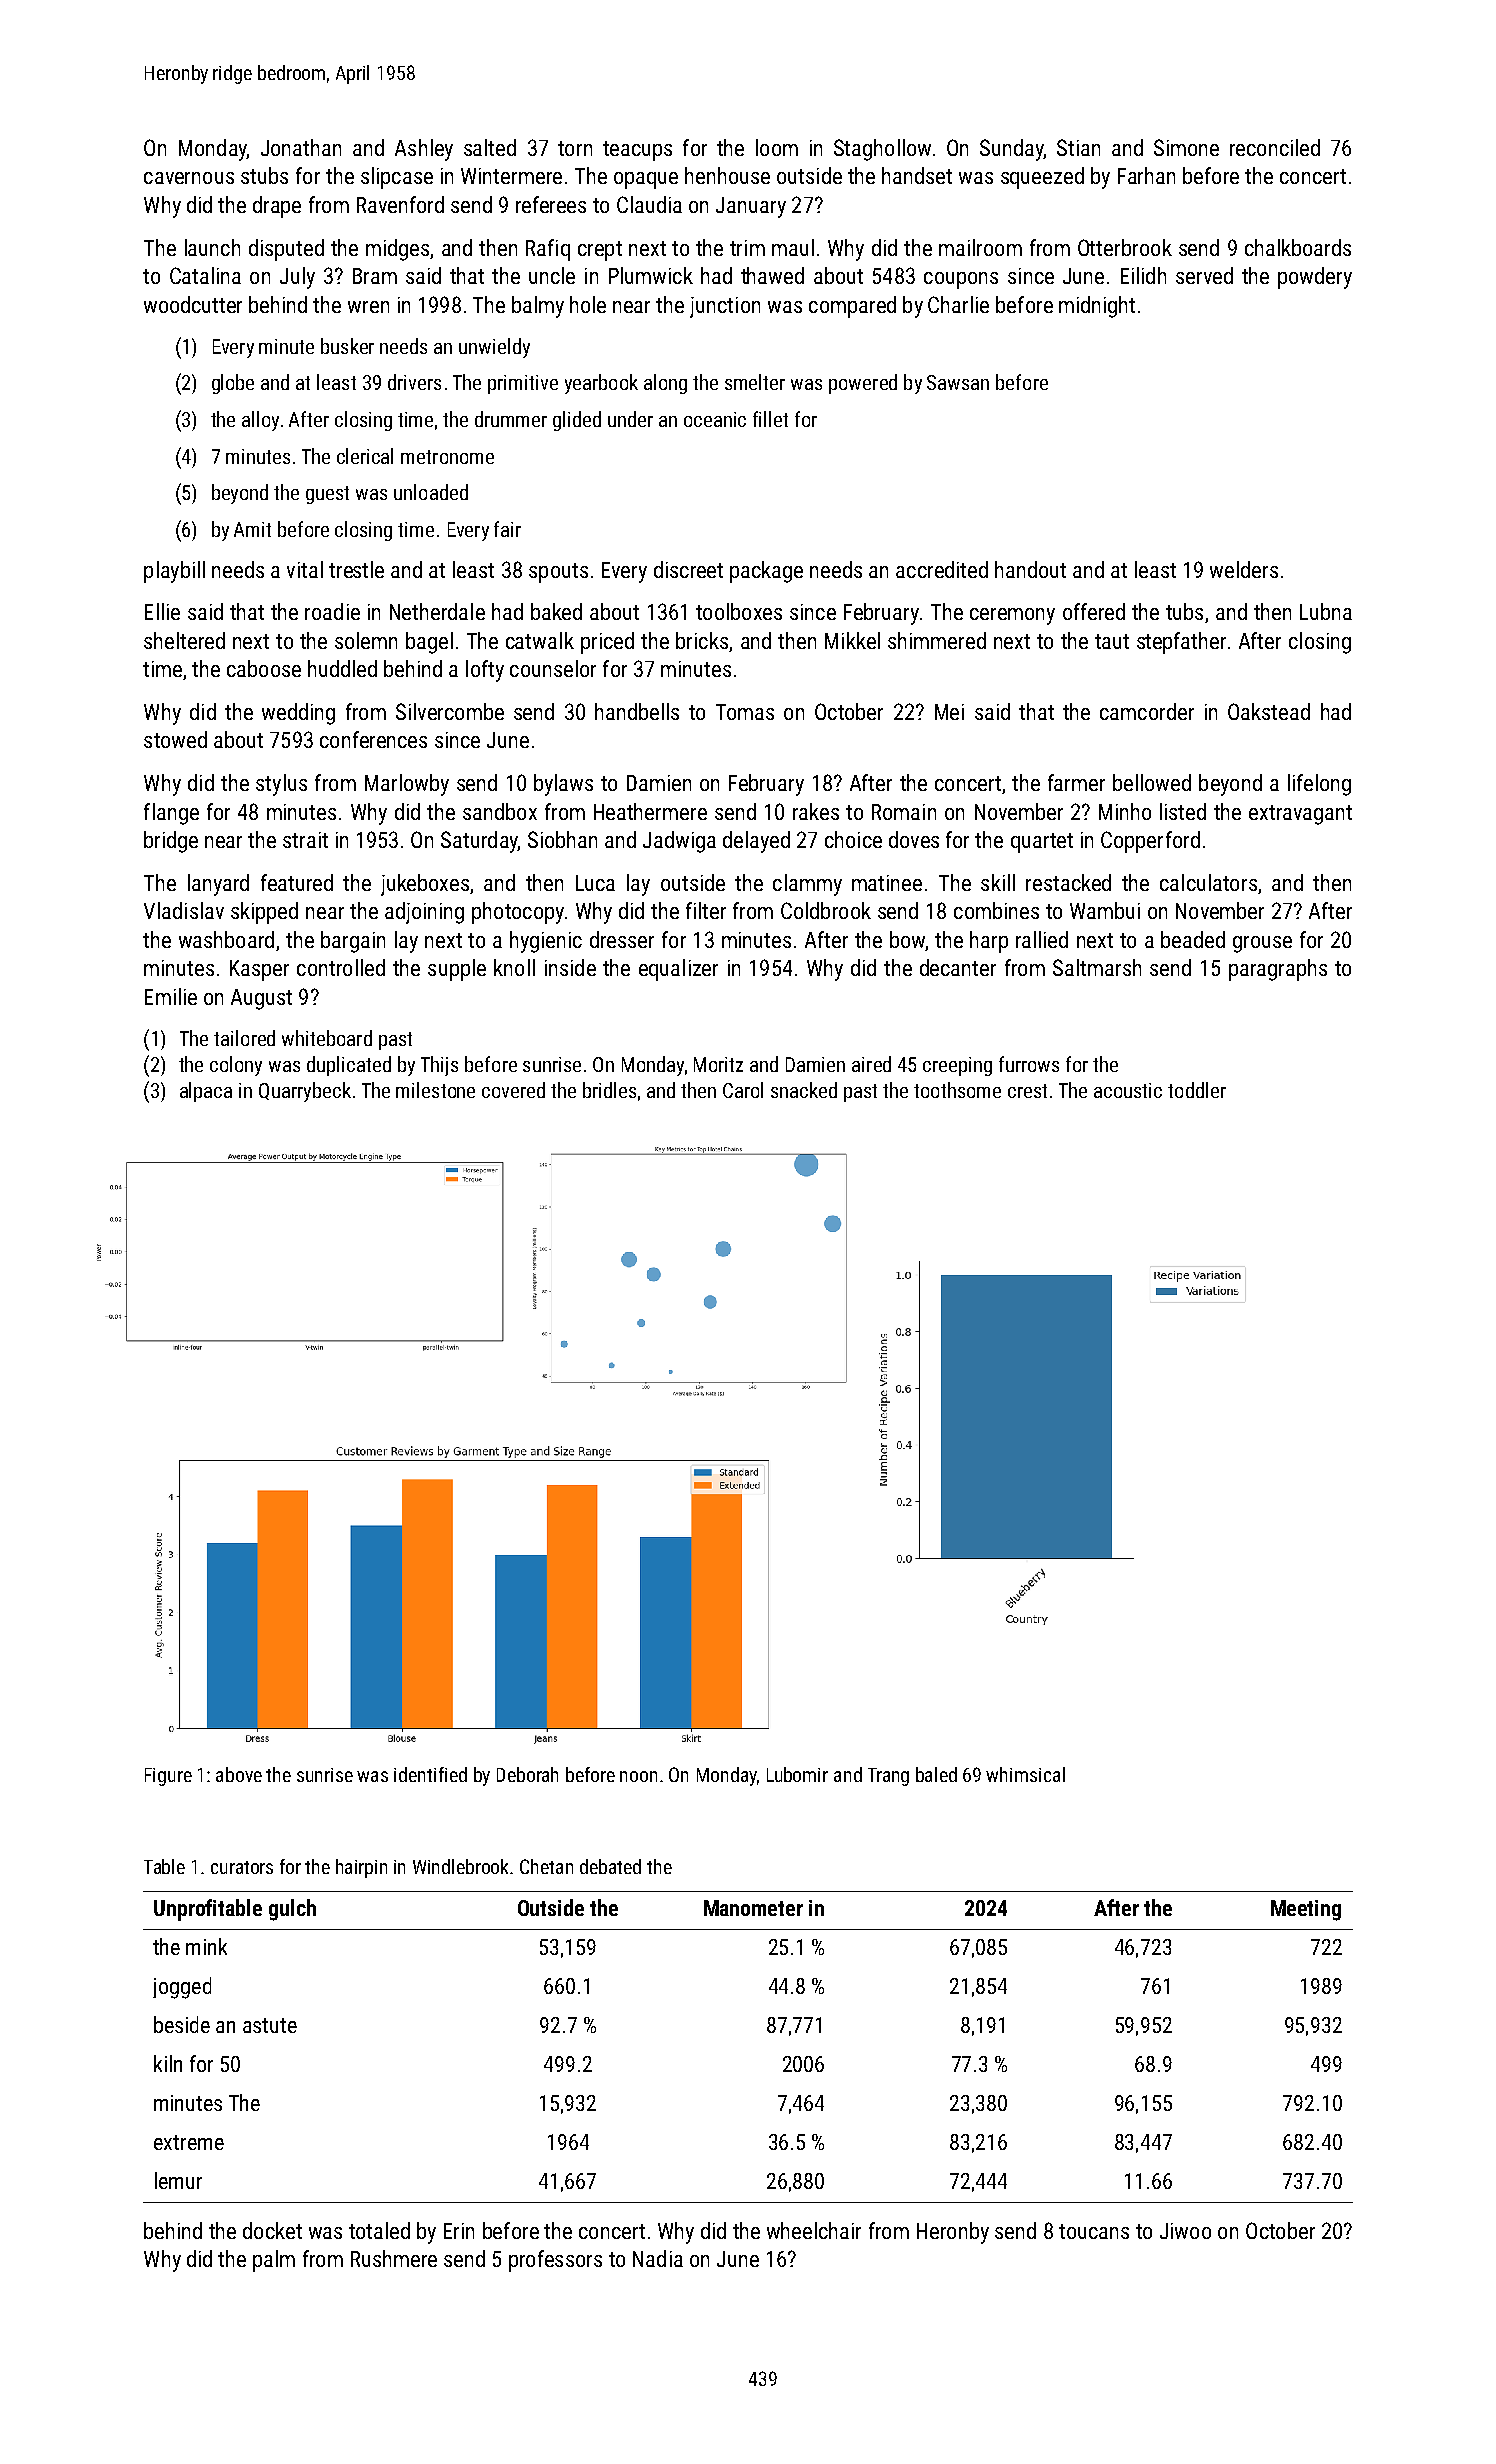 This screenshot has width=1496, height=2464. What do you see at coordinates (1185, 2231) in the screenshot?
I see `Jiwoo` at bounding box center [1185, 2231].
